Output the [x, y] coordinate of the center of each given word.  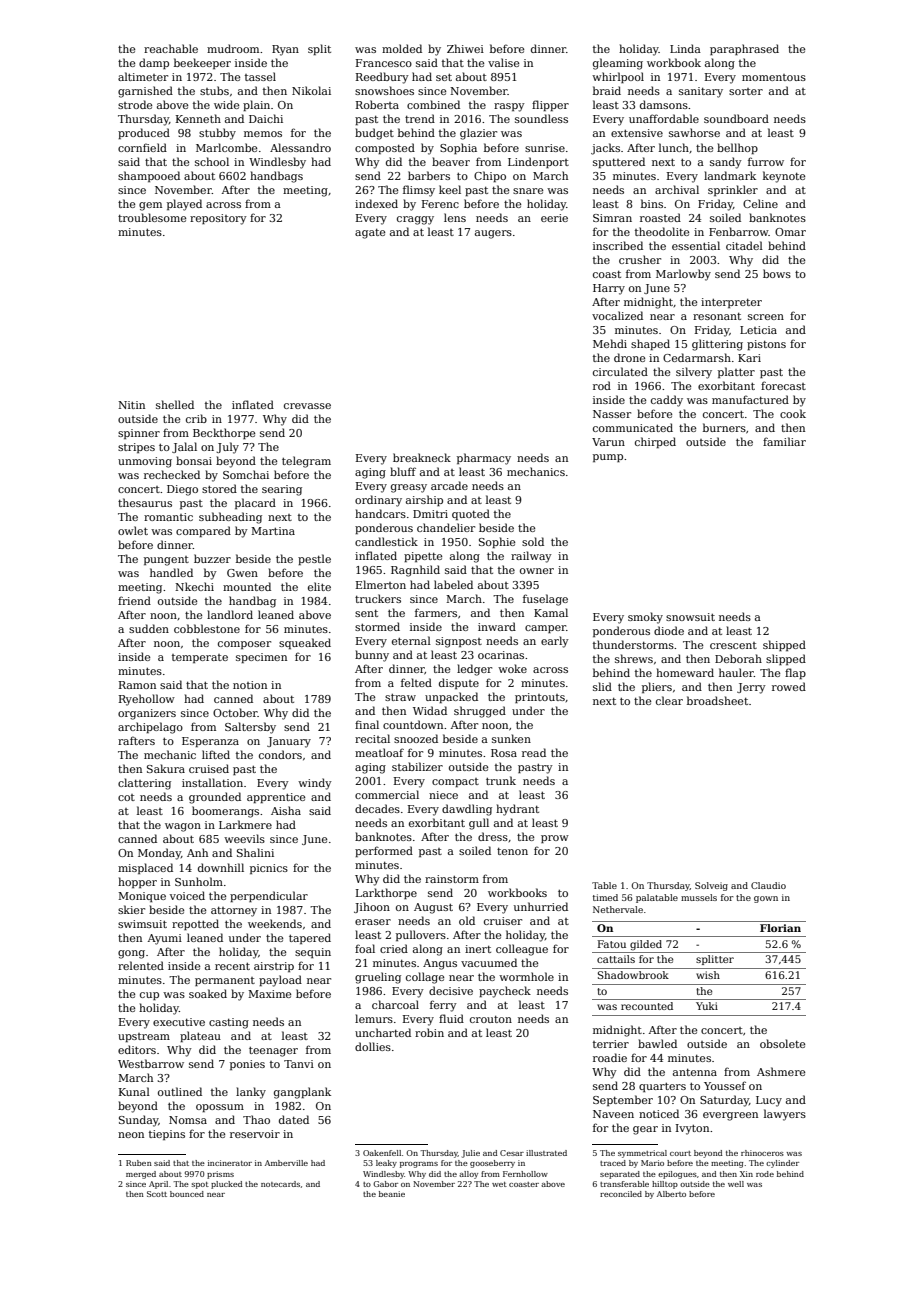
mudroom [233, 48]
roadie [610, 1057]
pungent [166, 561]
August [433, 908]
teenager [273, 1052]
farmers [436, 612]
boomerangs [225, 812]
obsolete [782, 1043]
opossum [220, 1108]
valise [503, 62]
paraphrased [744, 49]
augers [493, 234]
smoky [645, 618]
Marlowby [683, 275]
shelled [175, 404]
